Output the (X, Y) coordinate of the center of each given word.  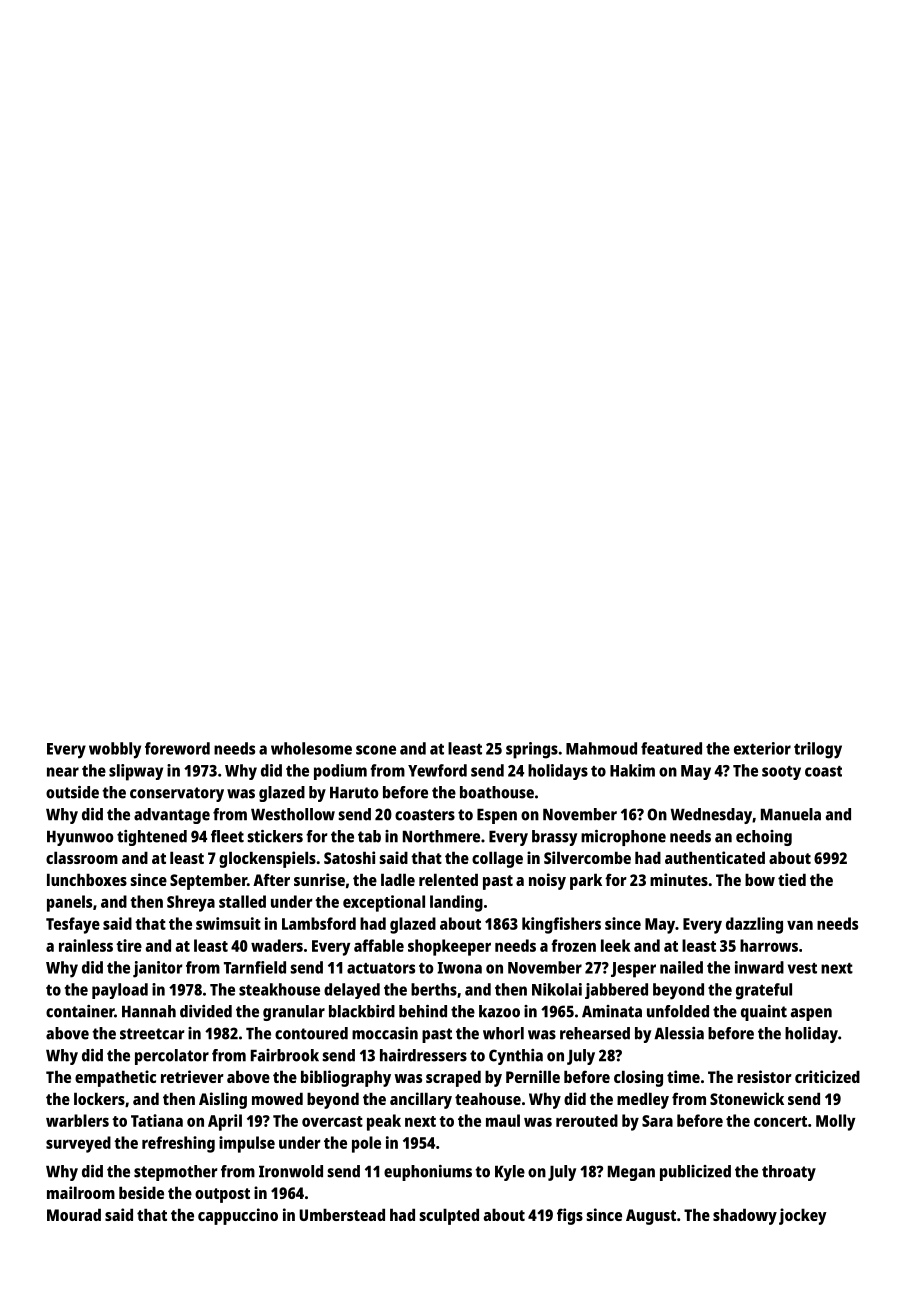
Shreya (191, 903)
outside (72, 792)
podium (340, 772)
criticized (827, 1076)
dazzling (754, 925)
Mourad (74, 1214)
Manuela (791, 814)
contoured (311, 1033)
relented (448, 879)
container (80, 1011)
